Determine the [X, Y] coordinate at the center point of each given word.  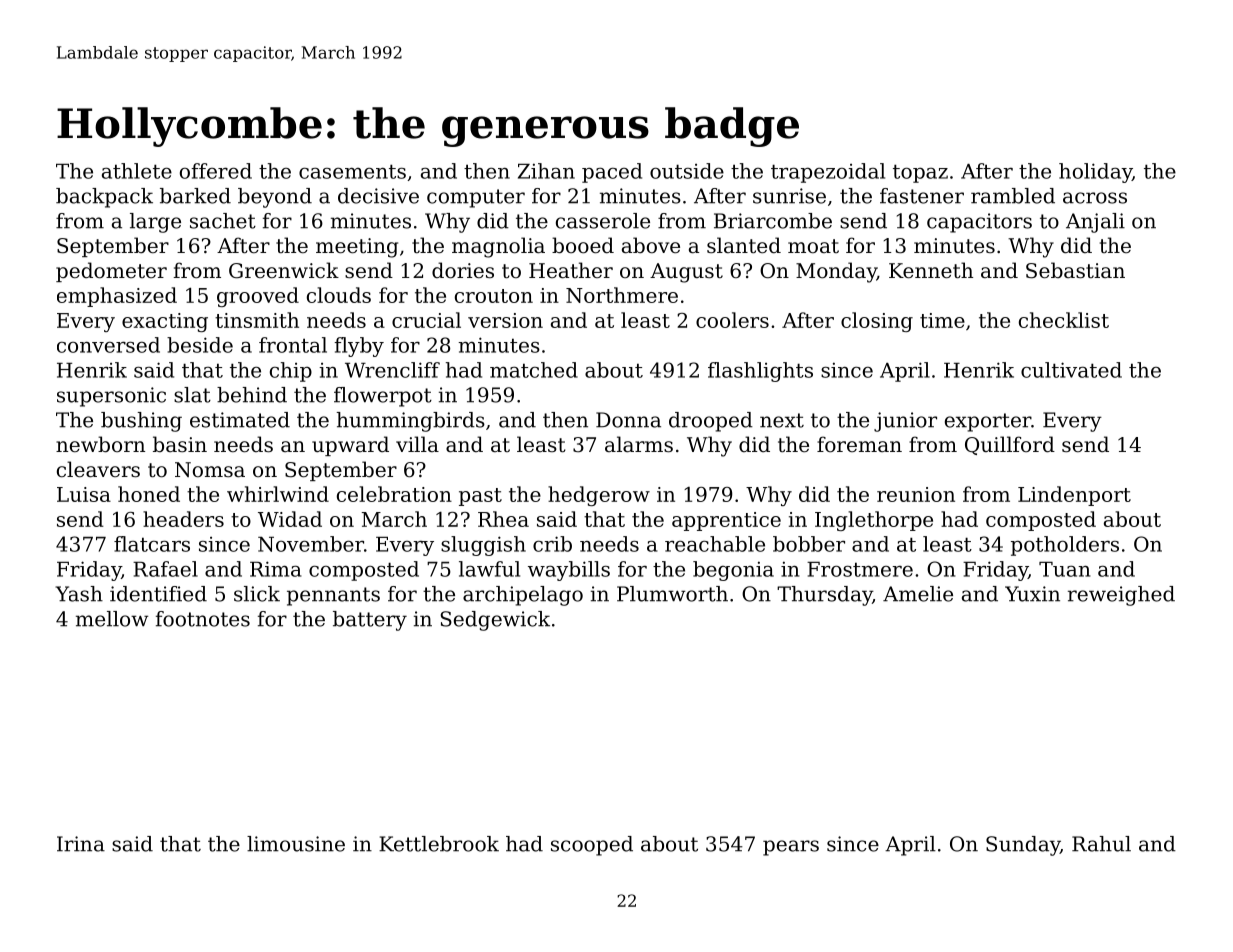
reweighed [1121, 596]
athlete [137, 171]
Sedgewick [495, 621]
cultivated [1071, 370]
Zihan [546, 171]
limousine [296, 844]
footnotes [203, 619]
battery [370, 621]
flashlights [760, 372]
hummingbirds [411, 422]
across [1095, 198]
